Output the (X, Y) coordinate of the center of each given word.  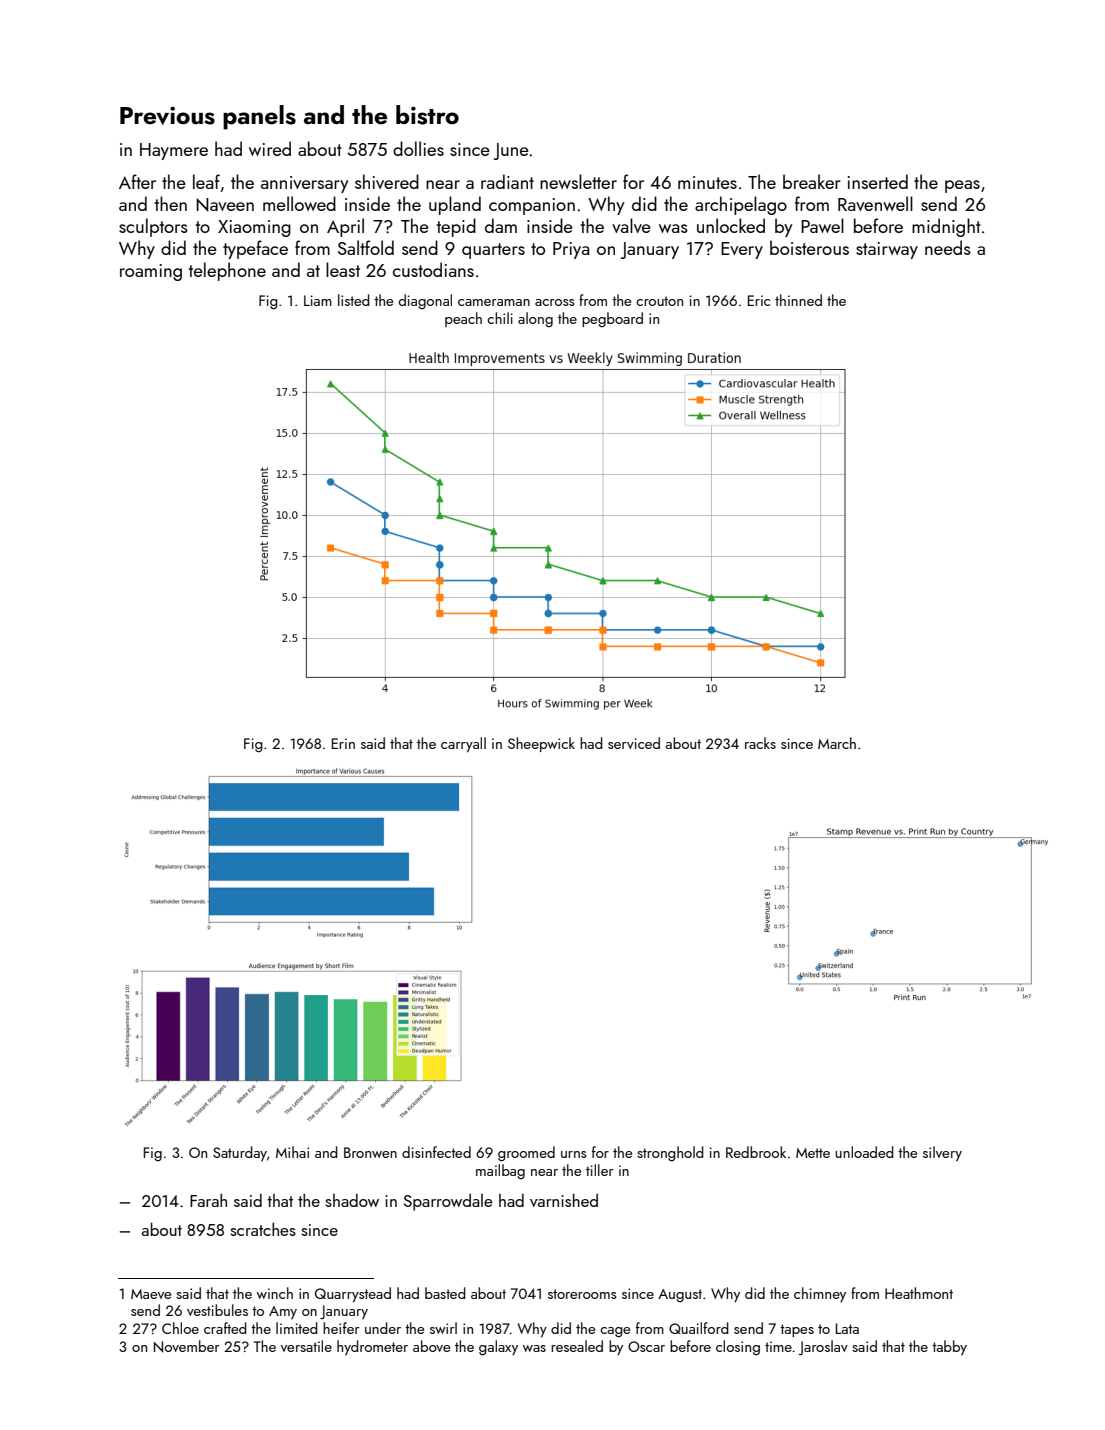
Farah (208, 1200)
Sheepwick (541, 744)
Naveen (225, 205)
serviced (634, 743)
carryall (463, 745)
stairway (887, 250)
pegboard (612, 319)
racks (760, 743)
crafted (225, 1328)
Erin (343, 743)
